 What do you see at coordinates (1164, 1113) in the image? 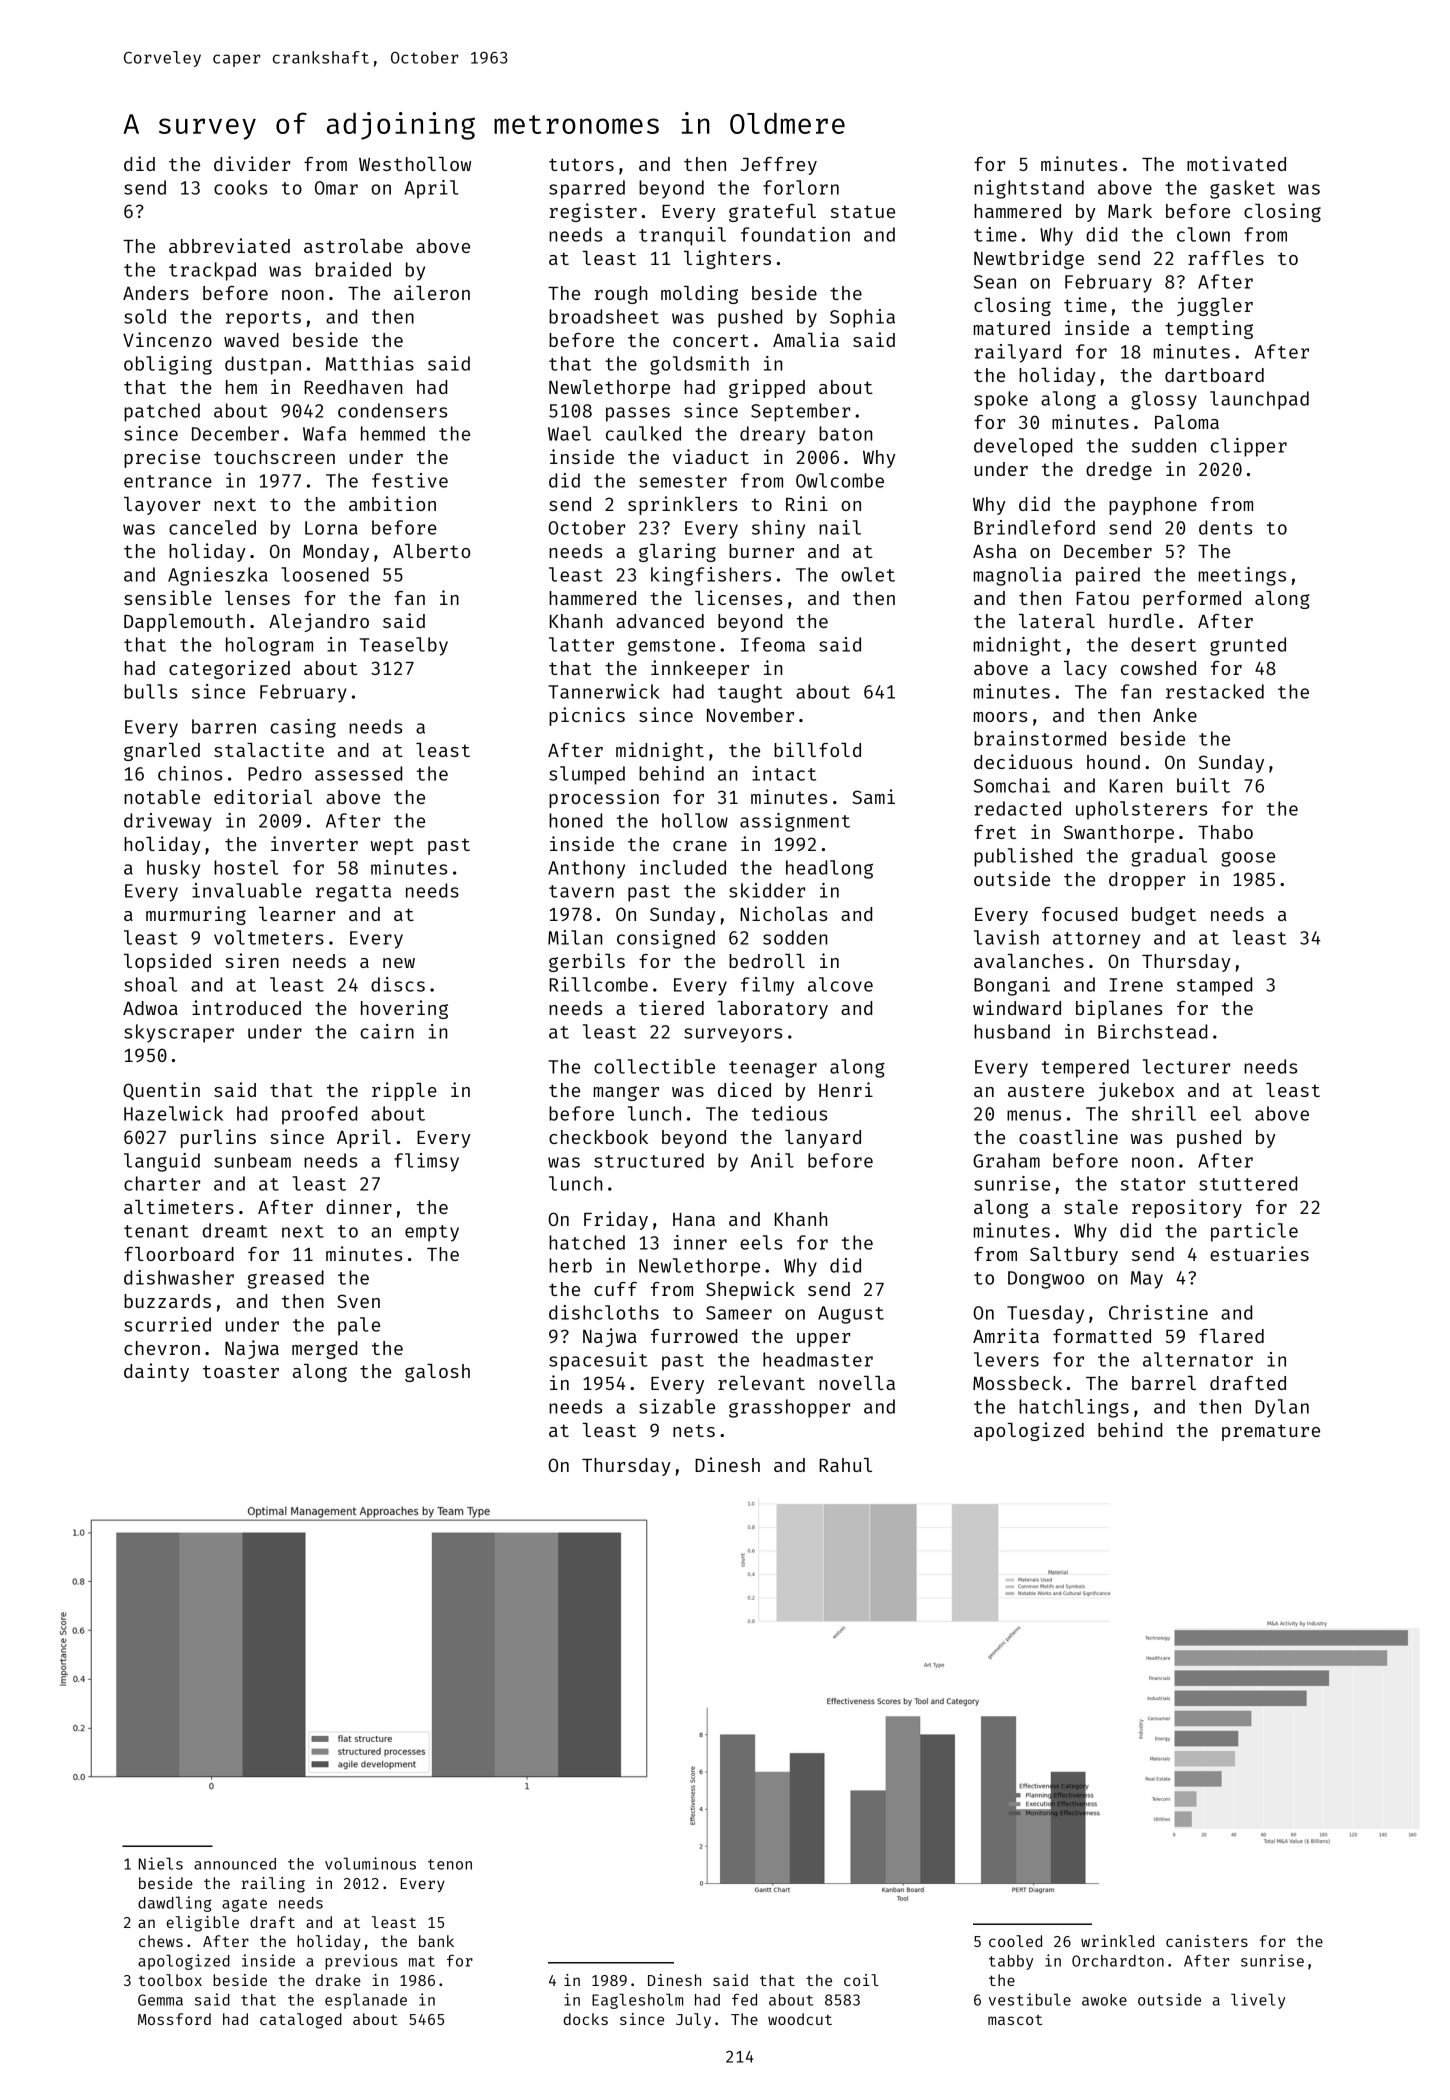
I see `shrill` at bounding box center [1164, 1113].
